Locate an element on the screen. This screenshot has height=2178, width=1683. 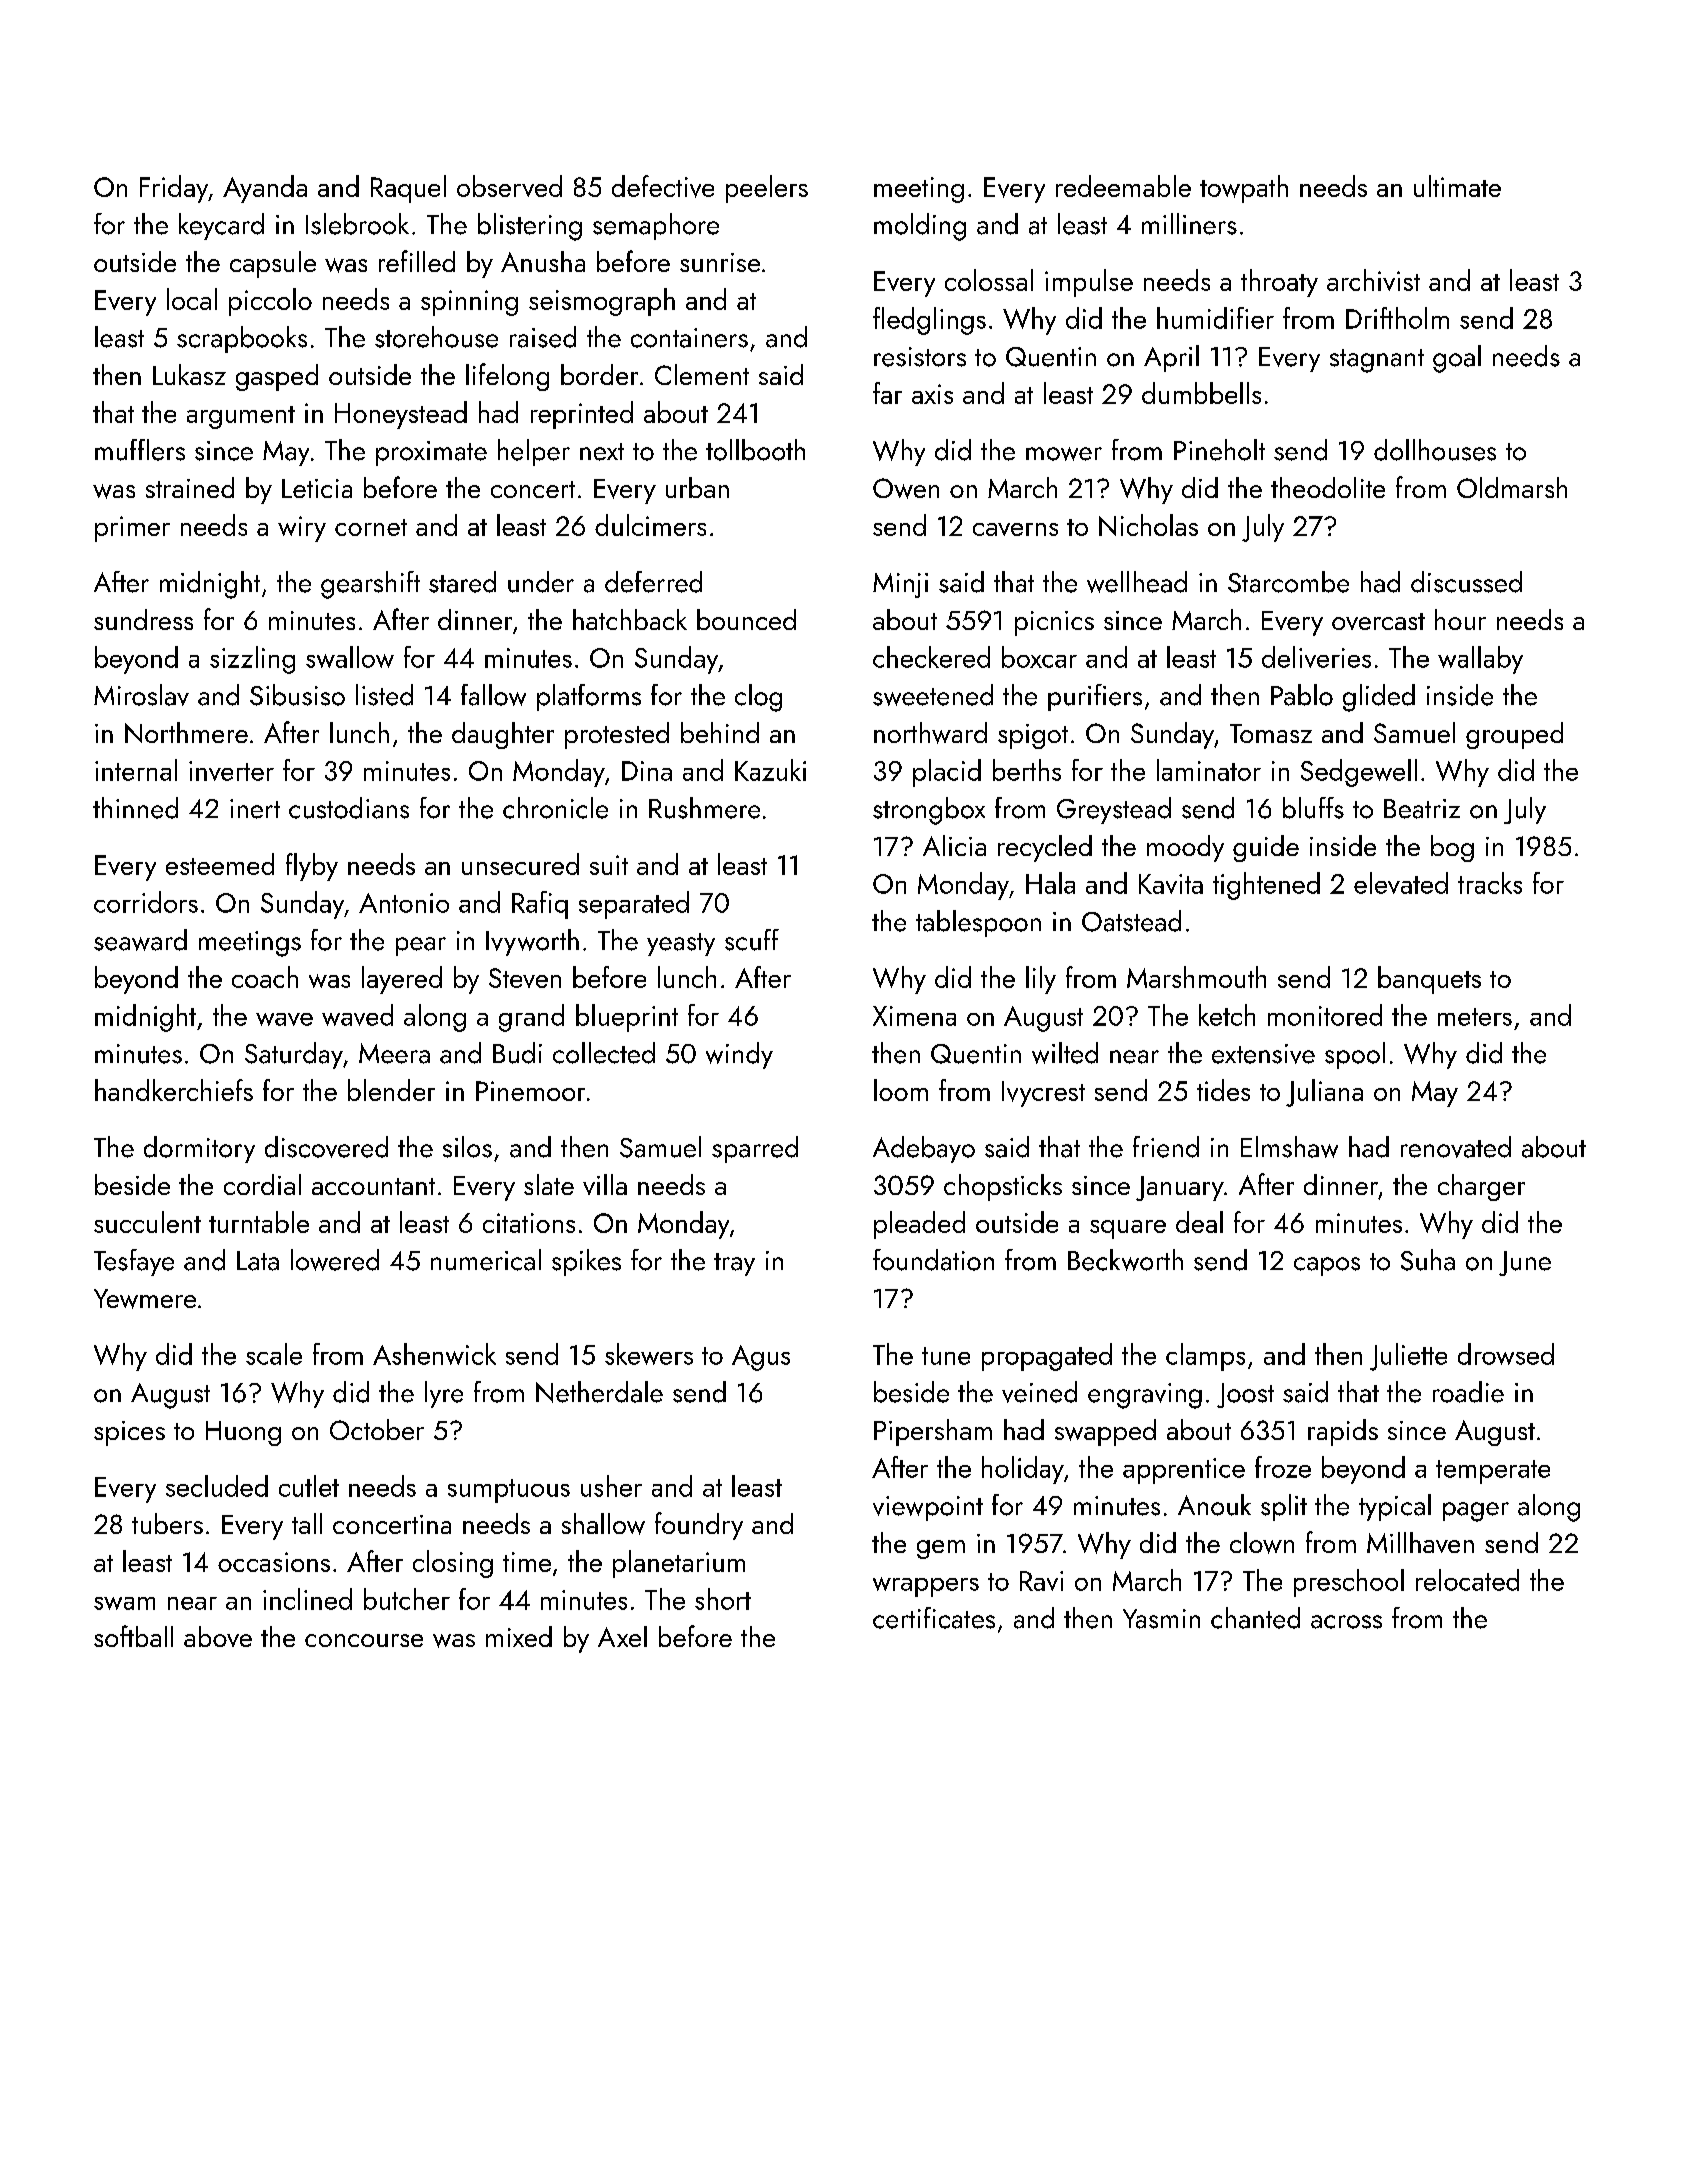
peelers is located at coordinates (767, 189).
